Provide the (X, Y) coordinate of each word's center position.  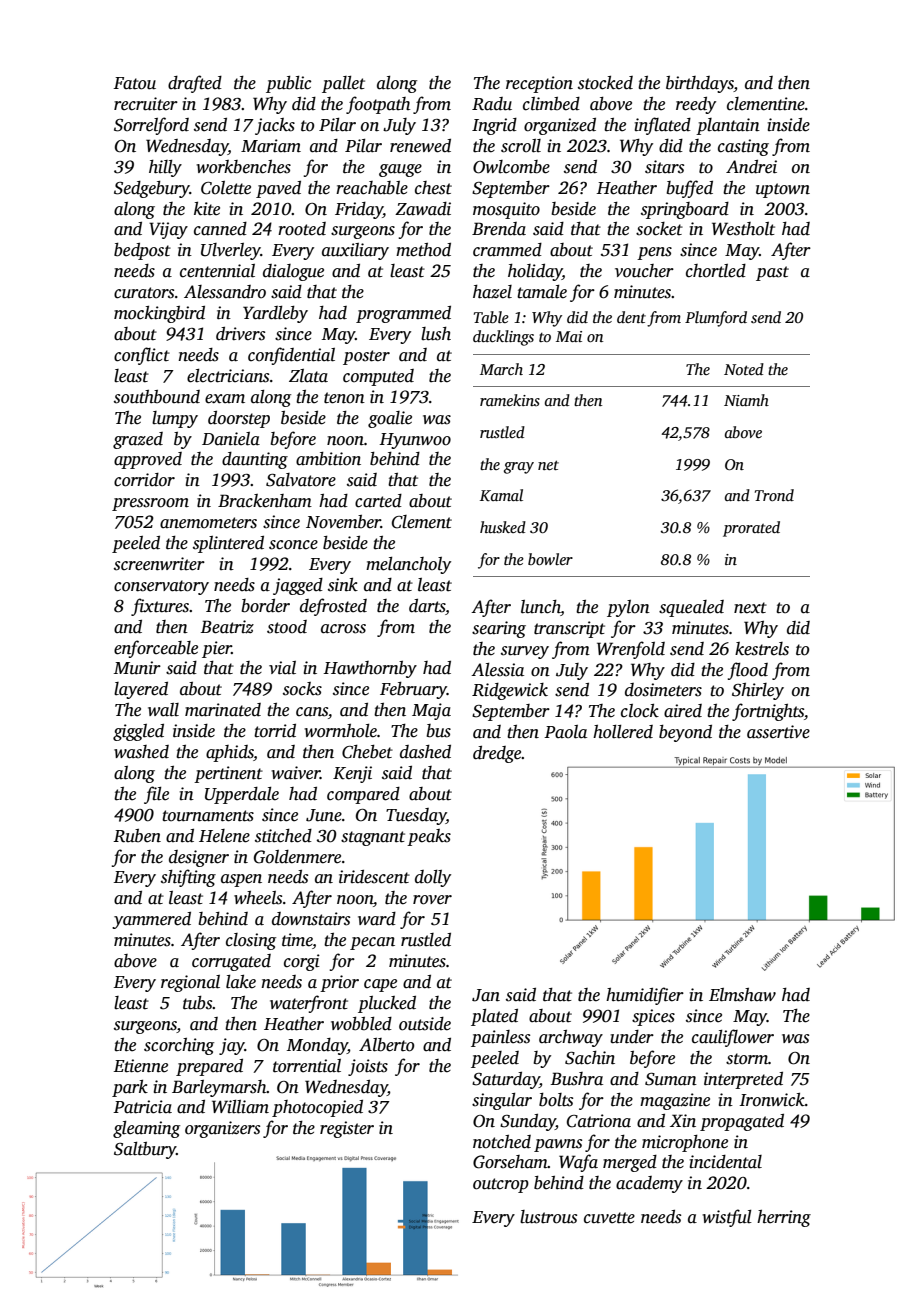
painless (500, 1038)
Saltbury (145, 1150)
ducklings (503, 338)
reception (539, 84)
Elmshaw (742, 995)
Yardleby (275, 314)
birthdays (700, 84)
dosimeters (663, 690)
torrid (275, 731)
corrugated (231, 962)
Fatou (134, 83)
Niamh (746, 400)
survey (525, 652)
